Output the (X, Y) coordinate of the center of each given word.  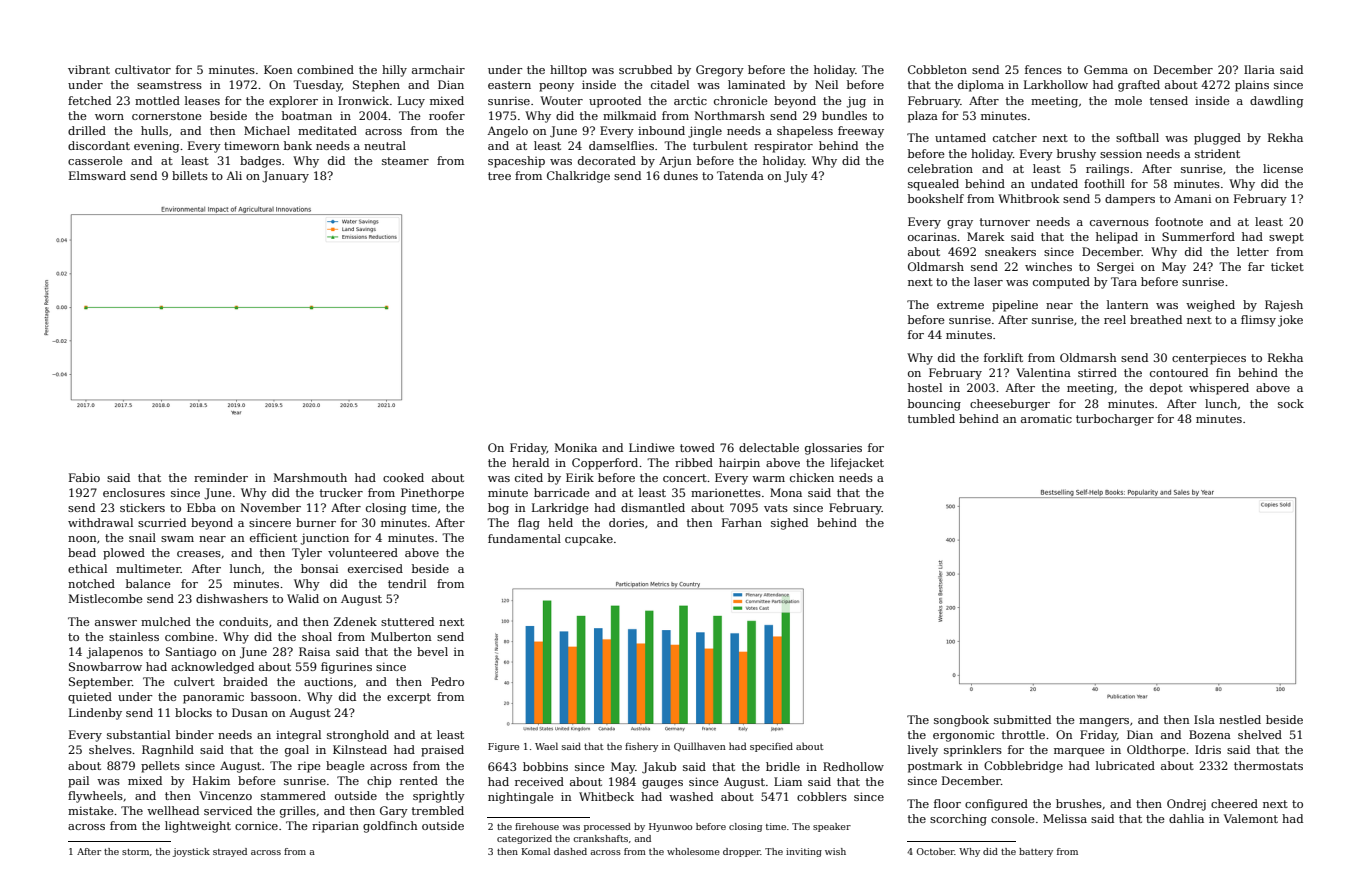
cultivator (143, 69)
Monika (576, 447)
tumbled (931, 418)
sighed (789, 524)
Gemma (1106, 69)
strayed (230, 852)
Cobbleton (937, 69)
